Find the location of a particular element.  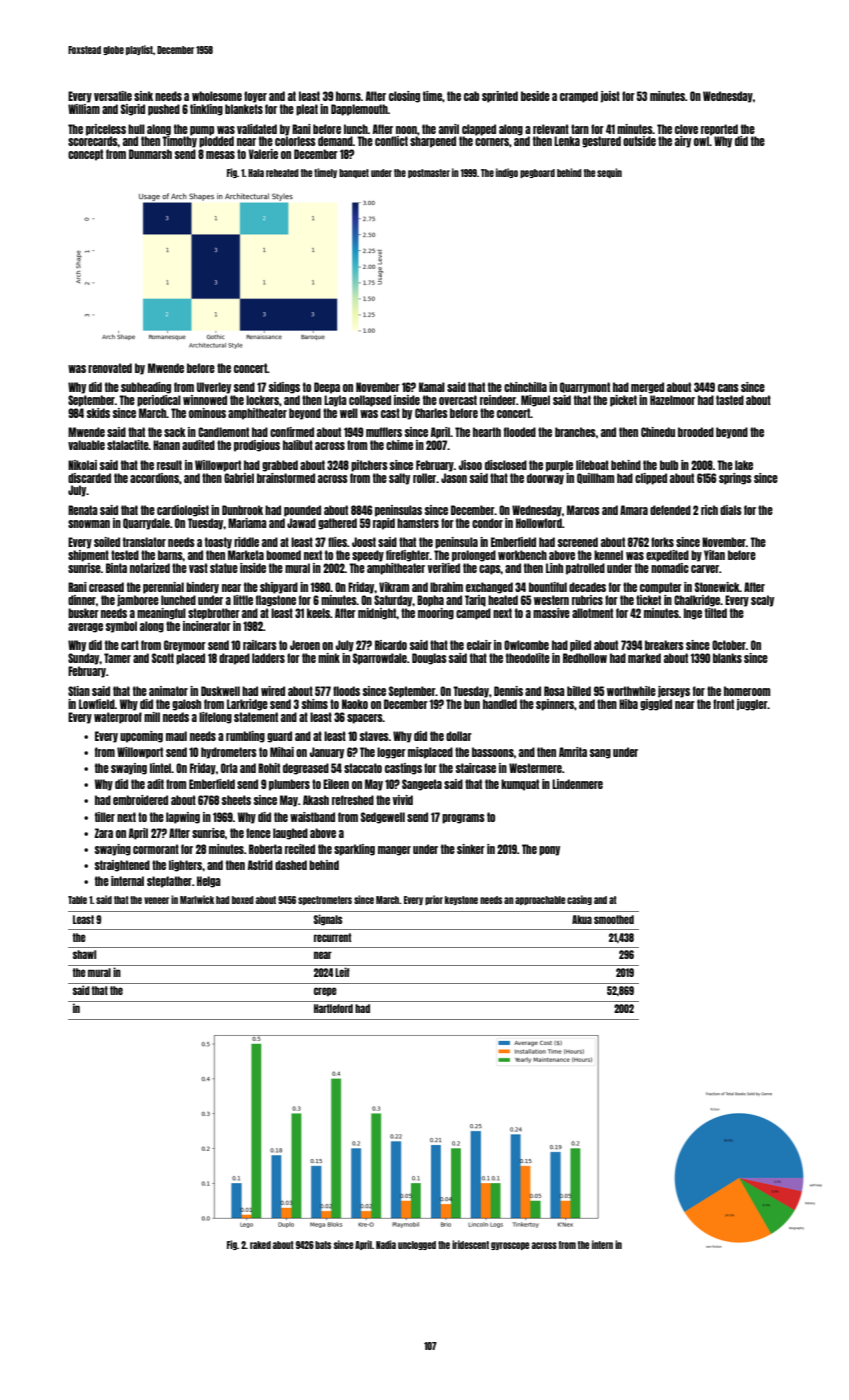

reported is located at coordinates (719, 130).
